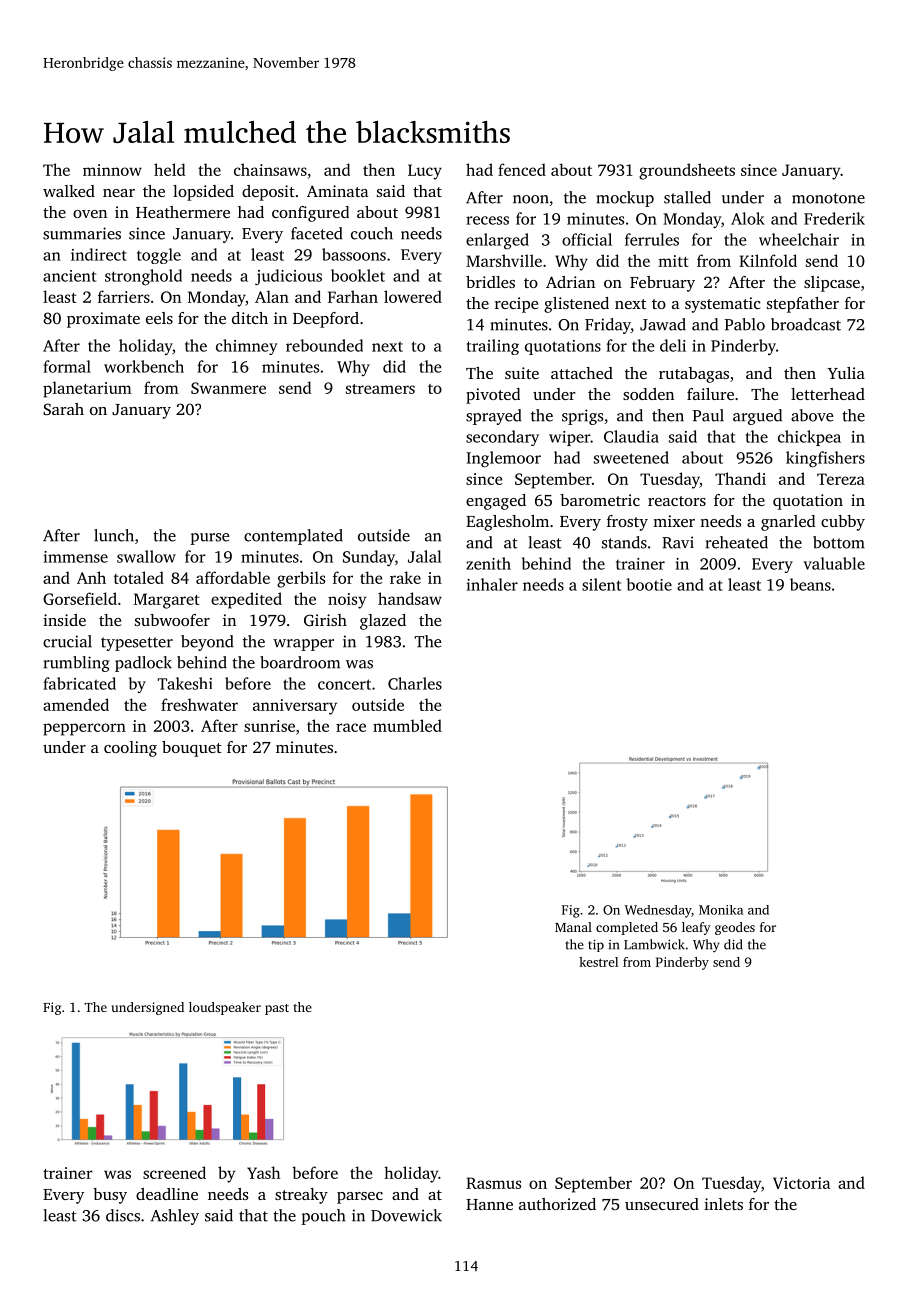  I want to click on indirect, so click(99, 254).
